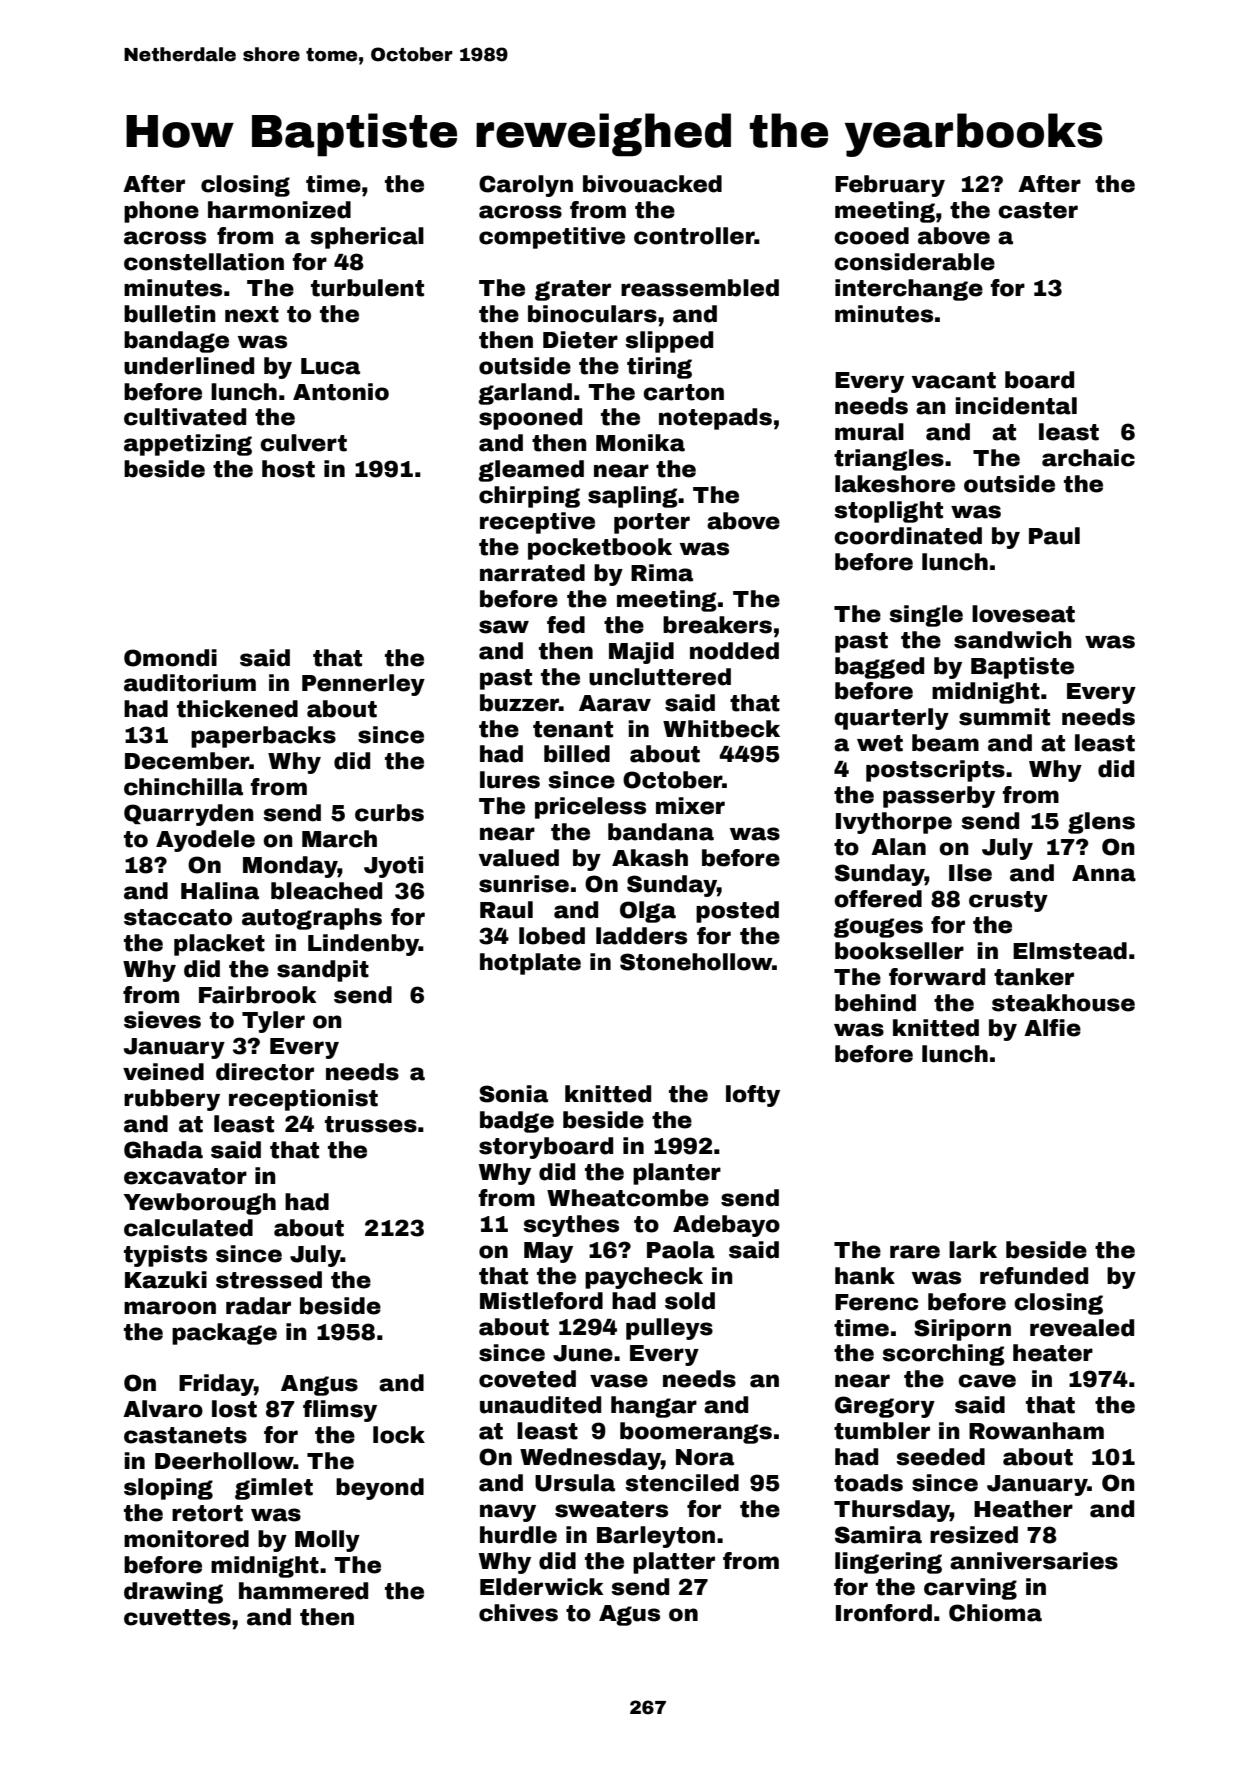  Describe the element at coordinates (526, 186) in the screenshot. I see `Carolyn` at that location.
